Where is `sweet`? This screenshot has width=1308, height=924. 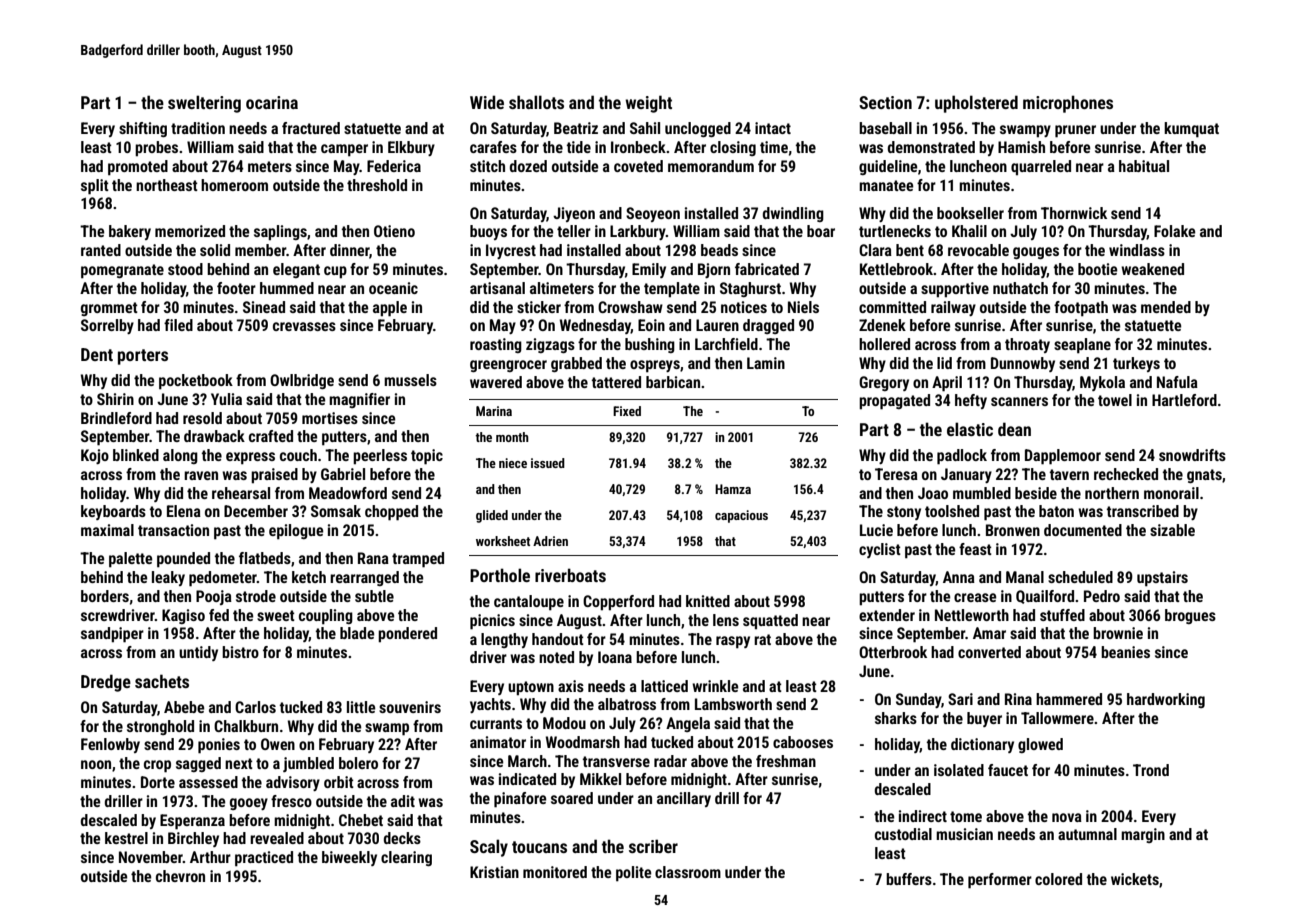
sweet is located at coordinates (276, 615).
